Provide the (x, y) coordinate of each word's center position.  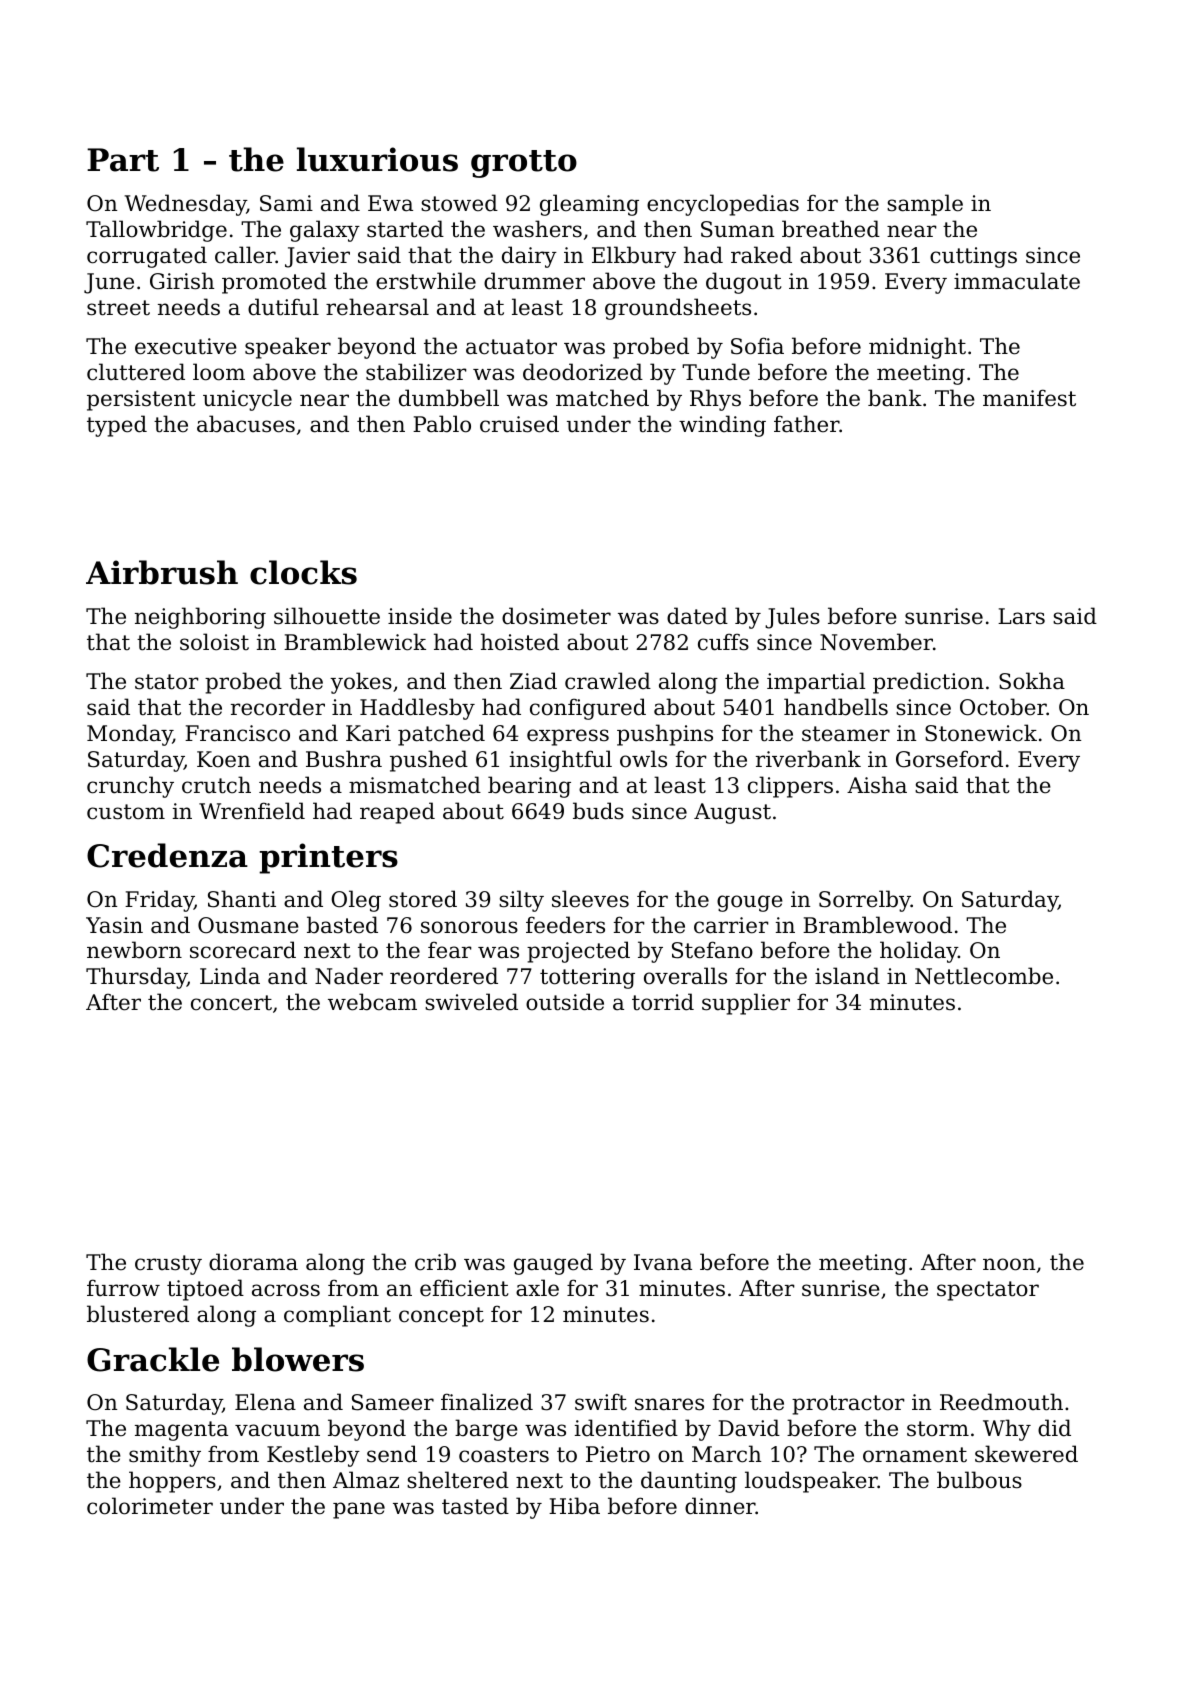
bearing (529, 787)
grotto (524, 164)
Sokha (1032, 681)
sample (925, 205)
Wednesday (185, 205)
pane (359, 1510)
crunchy (130, 787)
